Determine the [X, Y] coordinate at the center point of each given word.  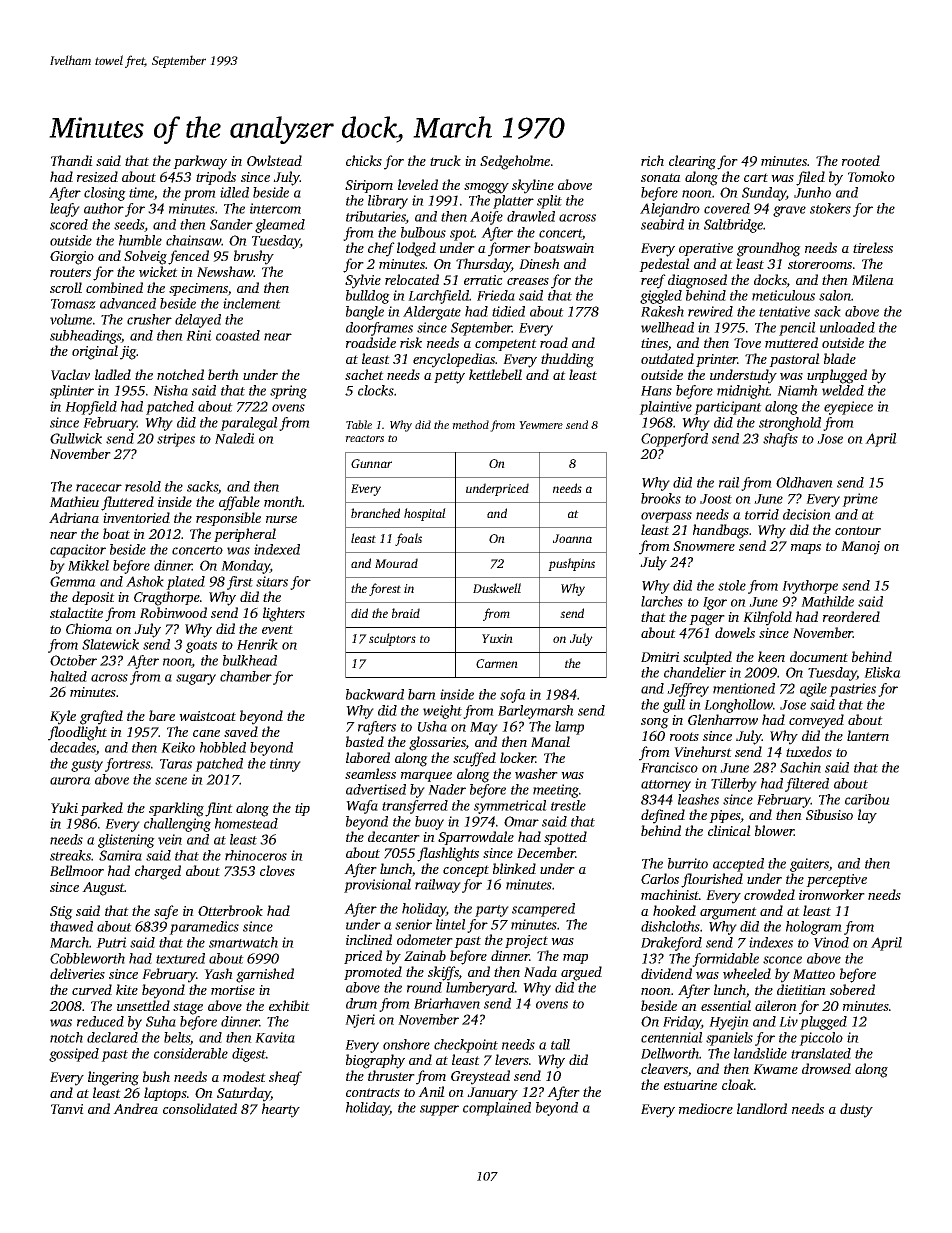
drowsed [826, 1068]
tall [560, 1044]
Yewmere [541, 425]
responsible [228, 519]
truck [445, 160]
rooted [861, 160]
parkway [200, 162]
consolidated [200, 1108]
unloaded [847, 327]
